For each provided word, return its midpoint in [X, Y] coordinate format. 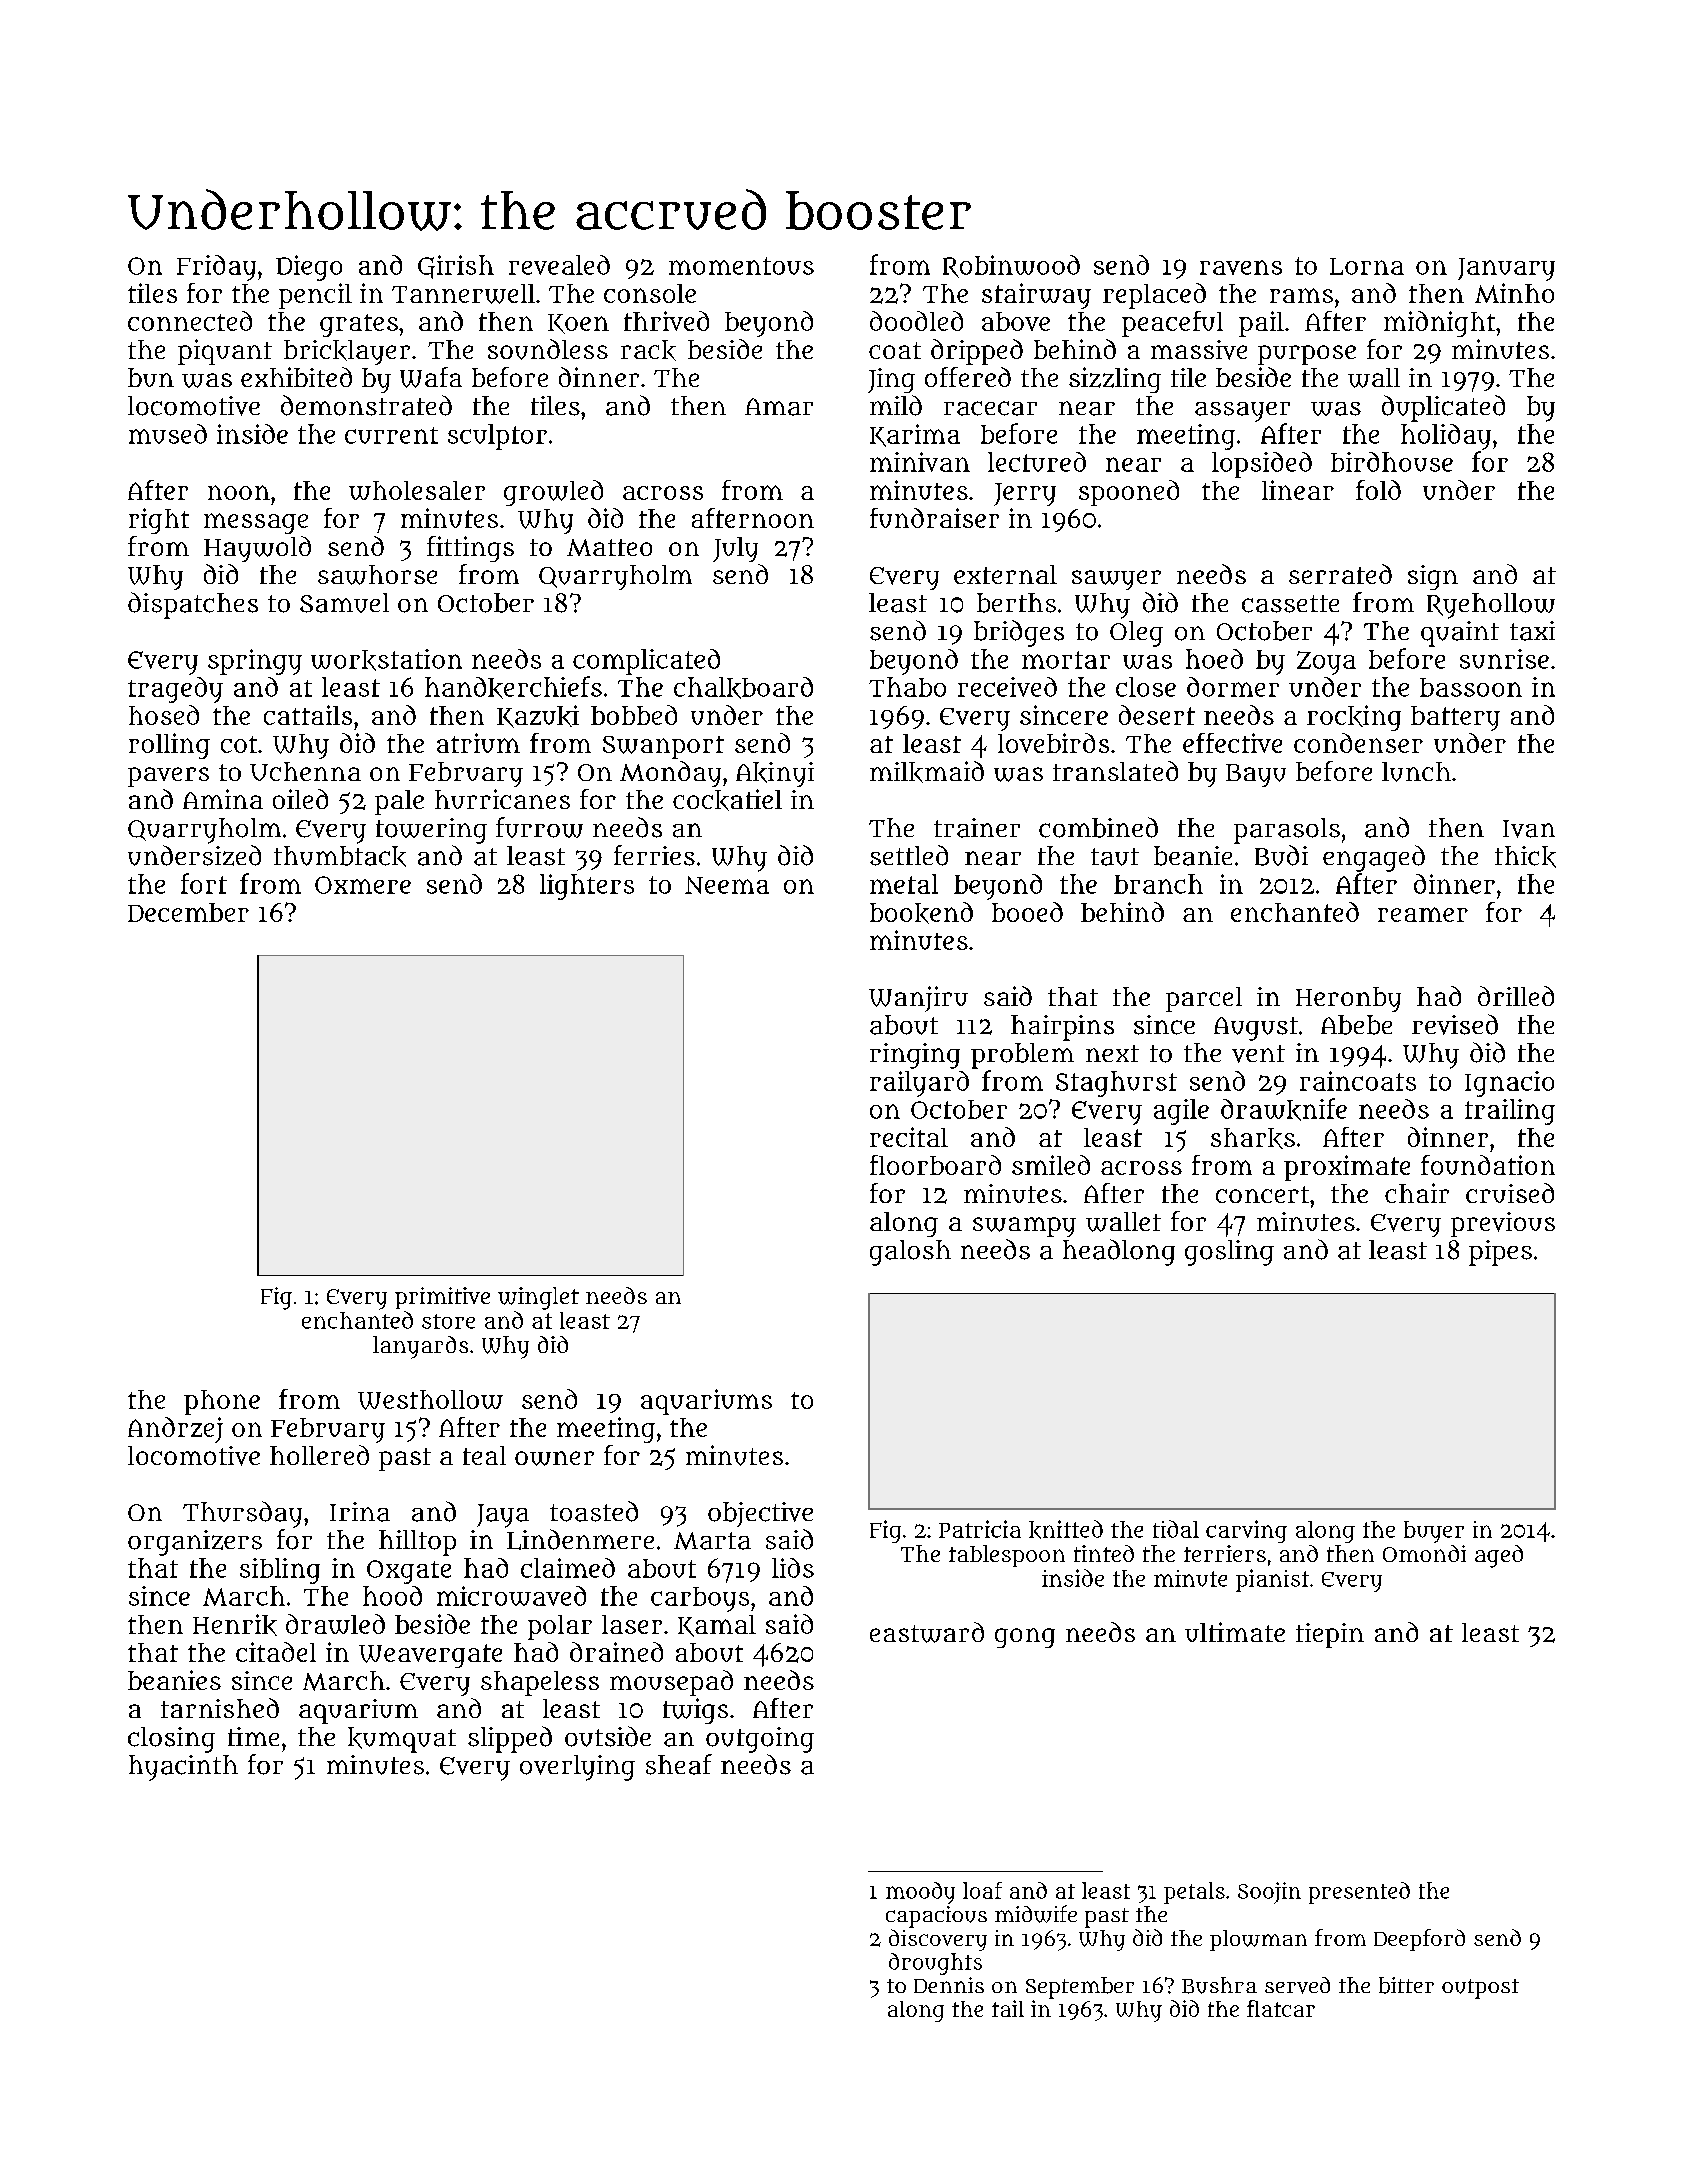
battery [1455, 718]
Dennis [949, 1985]
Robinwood [1011, 266]
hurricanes [502, 799]
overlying [577, 1768]
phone [222, 1402]
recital [909, 1137]
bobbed [634, 715]
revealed [559, 265]
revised [1455, 1024]
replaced [1154, 296]
